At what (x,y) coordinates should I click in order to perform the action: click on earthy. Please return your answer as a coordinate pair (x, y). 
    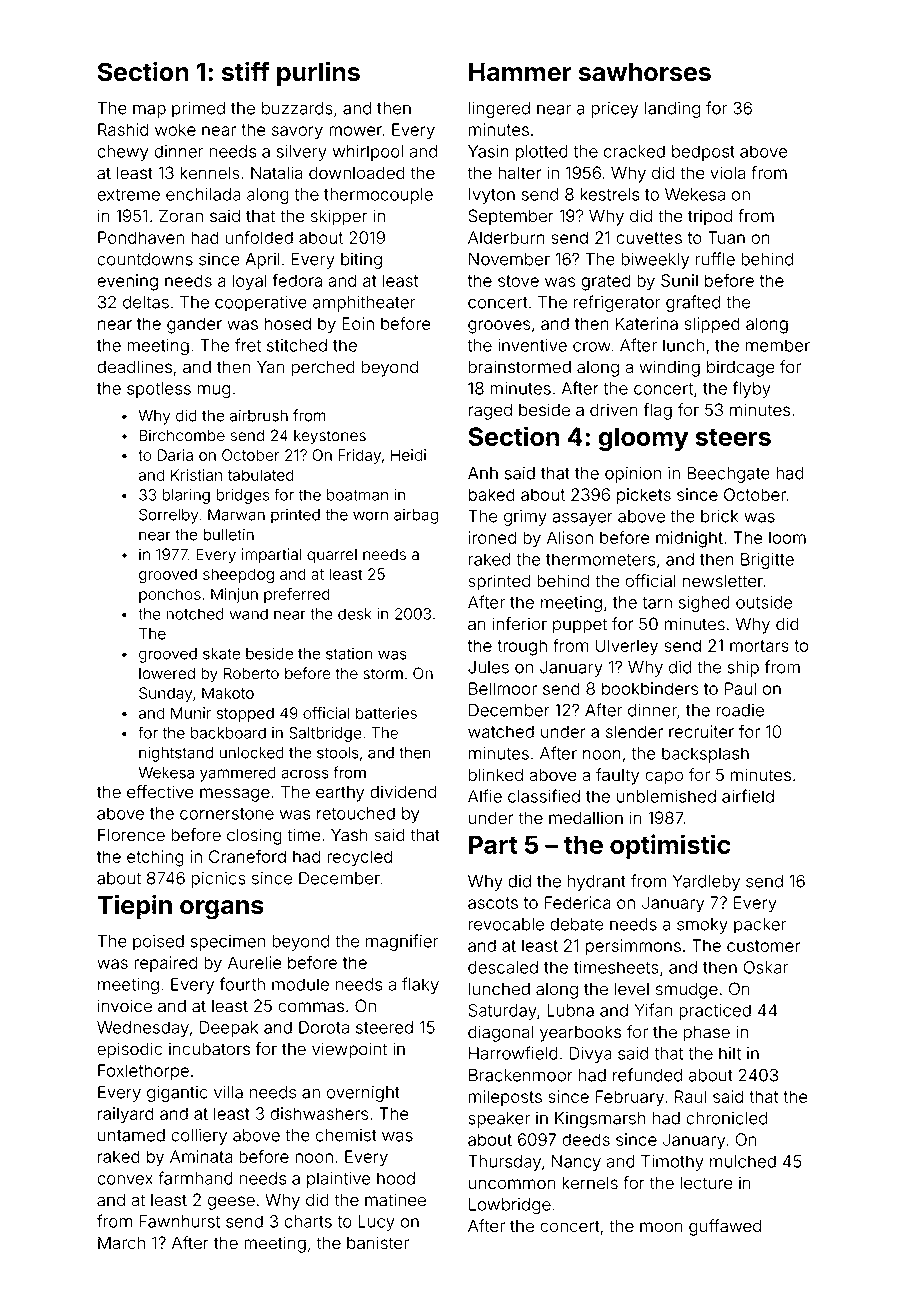
    Looking at the image, I should click on (340, 794).
